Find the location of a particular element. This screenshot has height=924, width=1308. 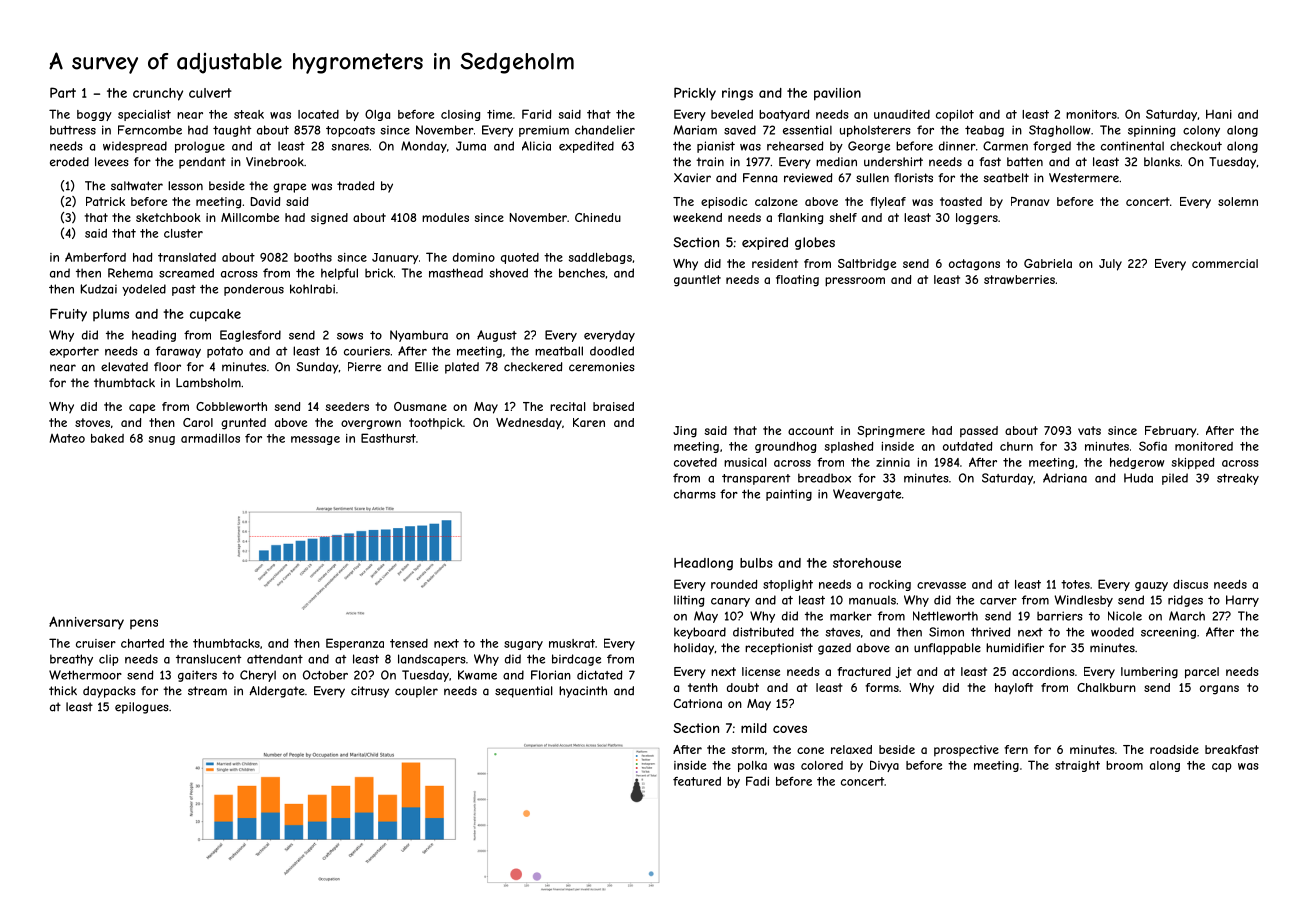

Adriana is located at coordinates (1065, 478).
